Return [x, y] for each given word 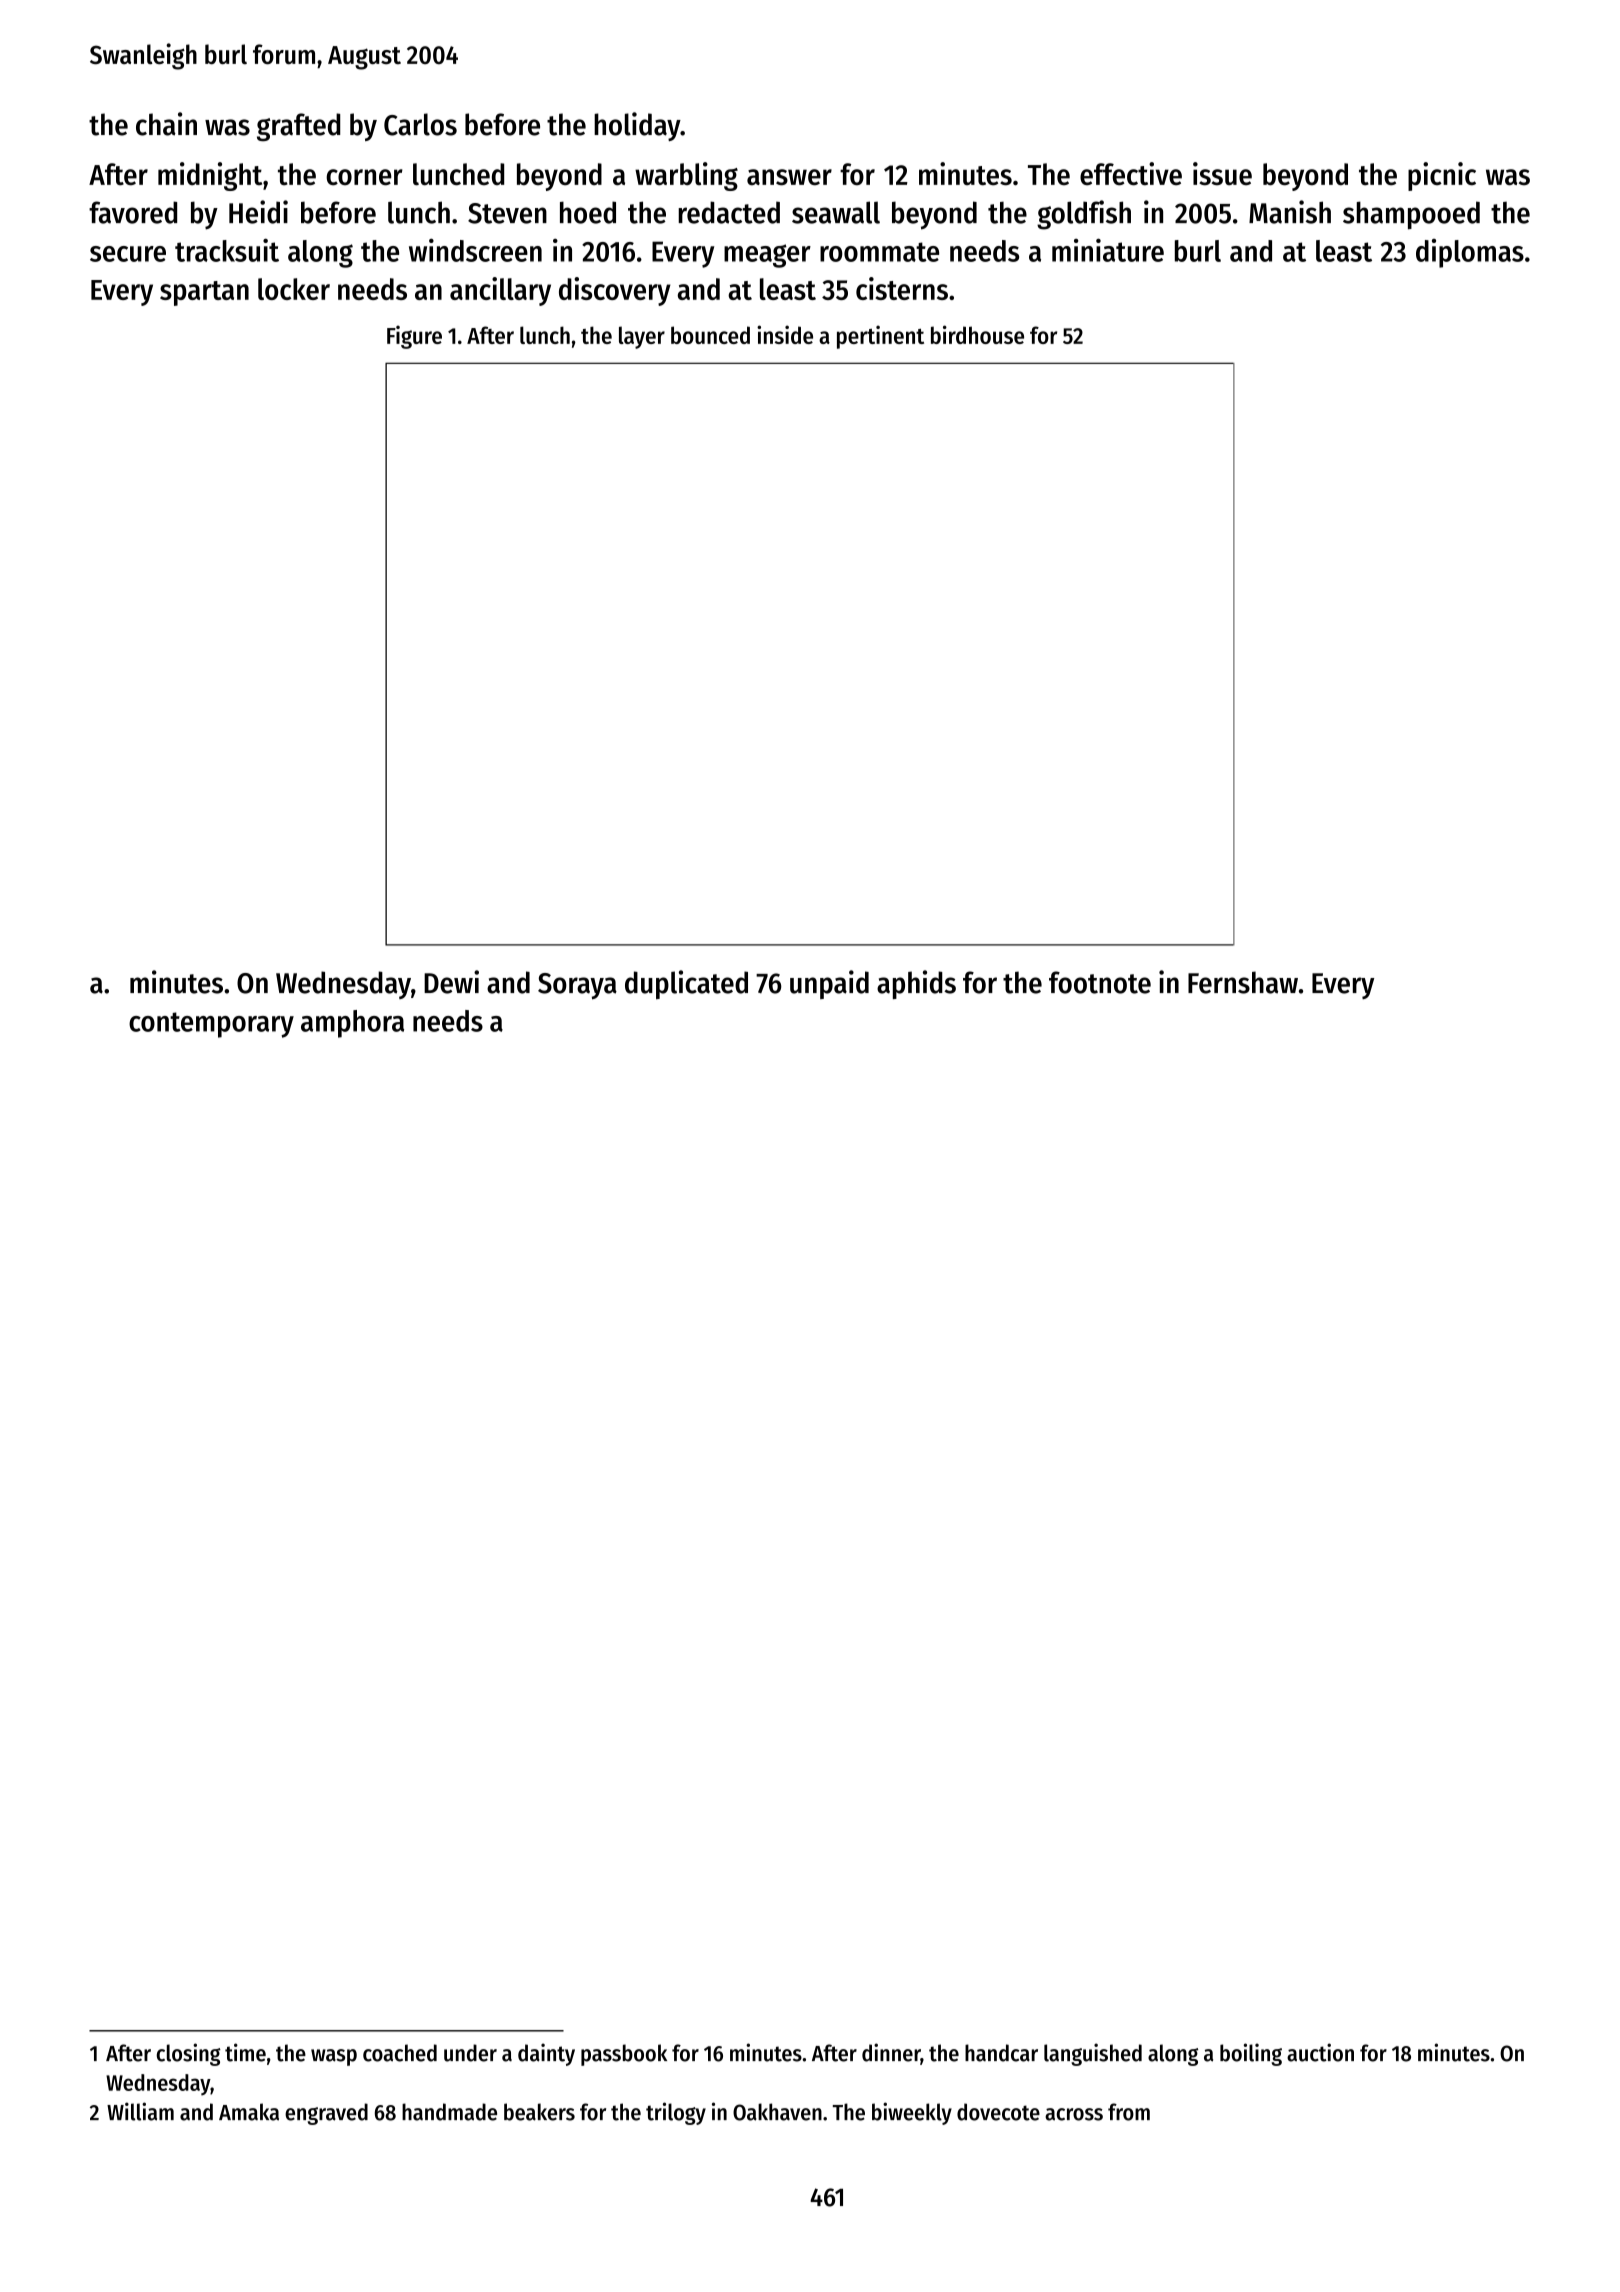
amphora [352, 1024]
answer [789, 177]
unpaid [829, 984]
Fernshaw [1243, 982]
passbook [624, 2055]
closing [188, 2054]
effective [1131, 174]
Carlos [420, 124]
